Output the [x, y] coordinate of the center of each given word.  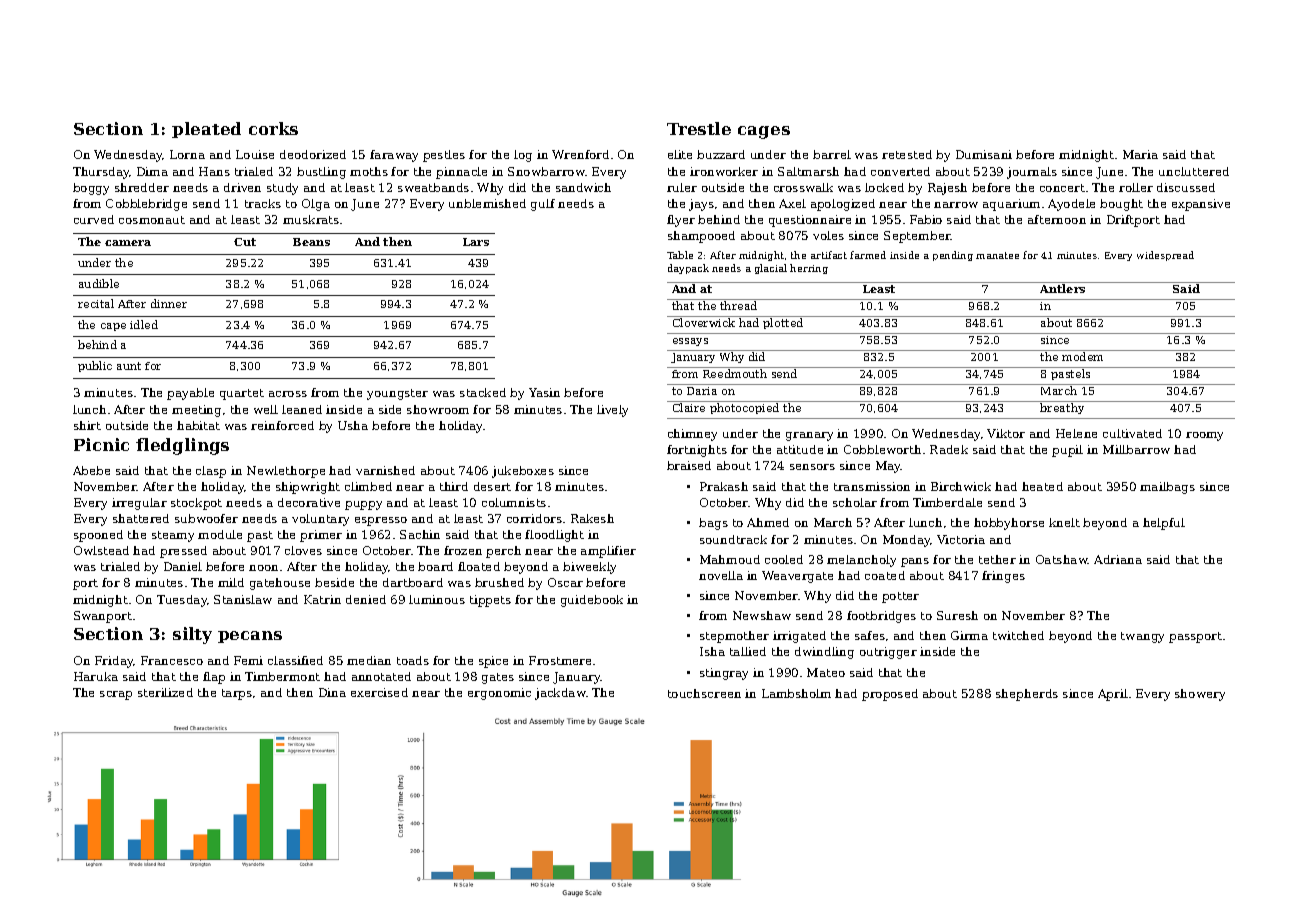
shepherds [1027, 695]
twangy [1142, 637]
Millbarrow [1136, 449]
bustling [321, 173]
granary [809, 436]
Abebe [91, 470]
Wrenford [580, 154]
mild [231, 582]
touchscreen [704, 693]
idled [144, 324]
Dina [332, 692]
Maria [1140, 154]
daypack [688, 269]
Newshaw [762, 615]
